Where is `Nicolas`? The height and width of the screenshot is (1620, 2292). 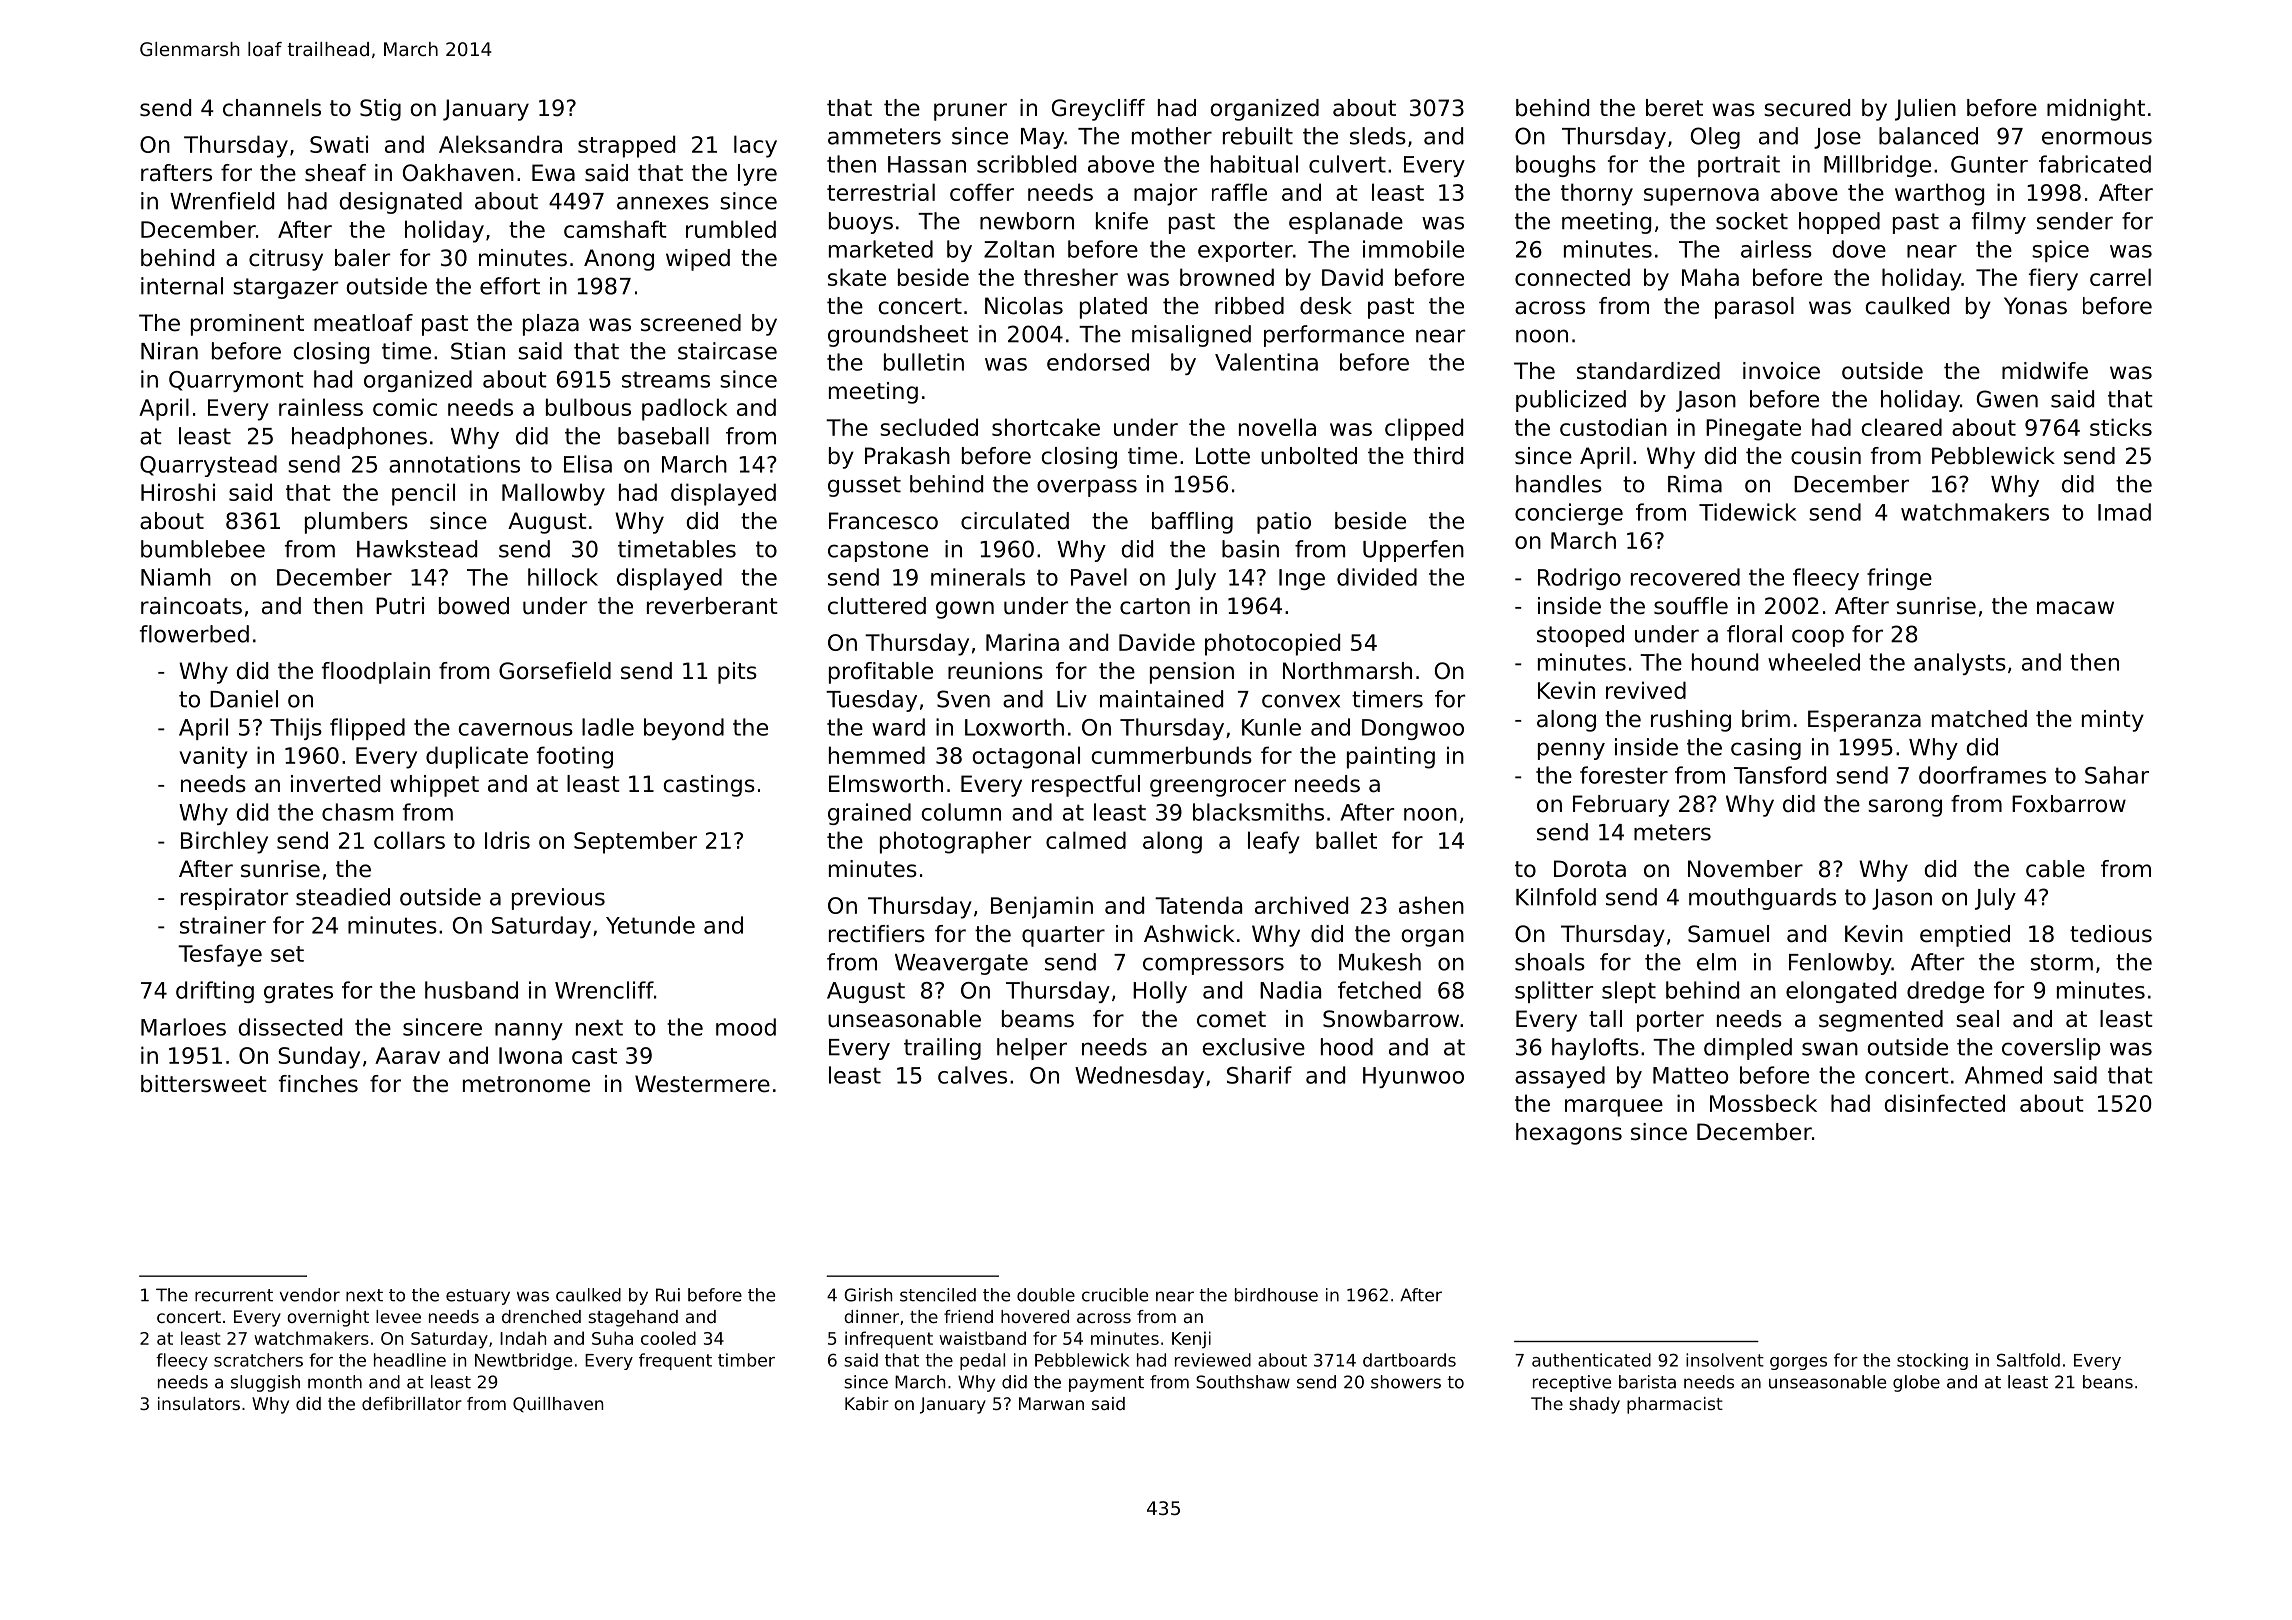
Nicolas is located at coordinates (1024, 306).
